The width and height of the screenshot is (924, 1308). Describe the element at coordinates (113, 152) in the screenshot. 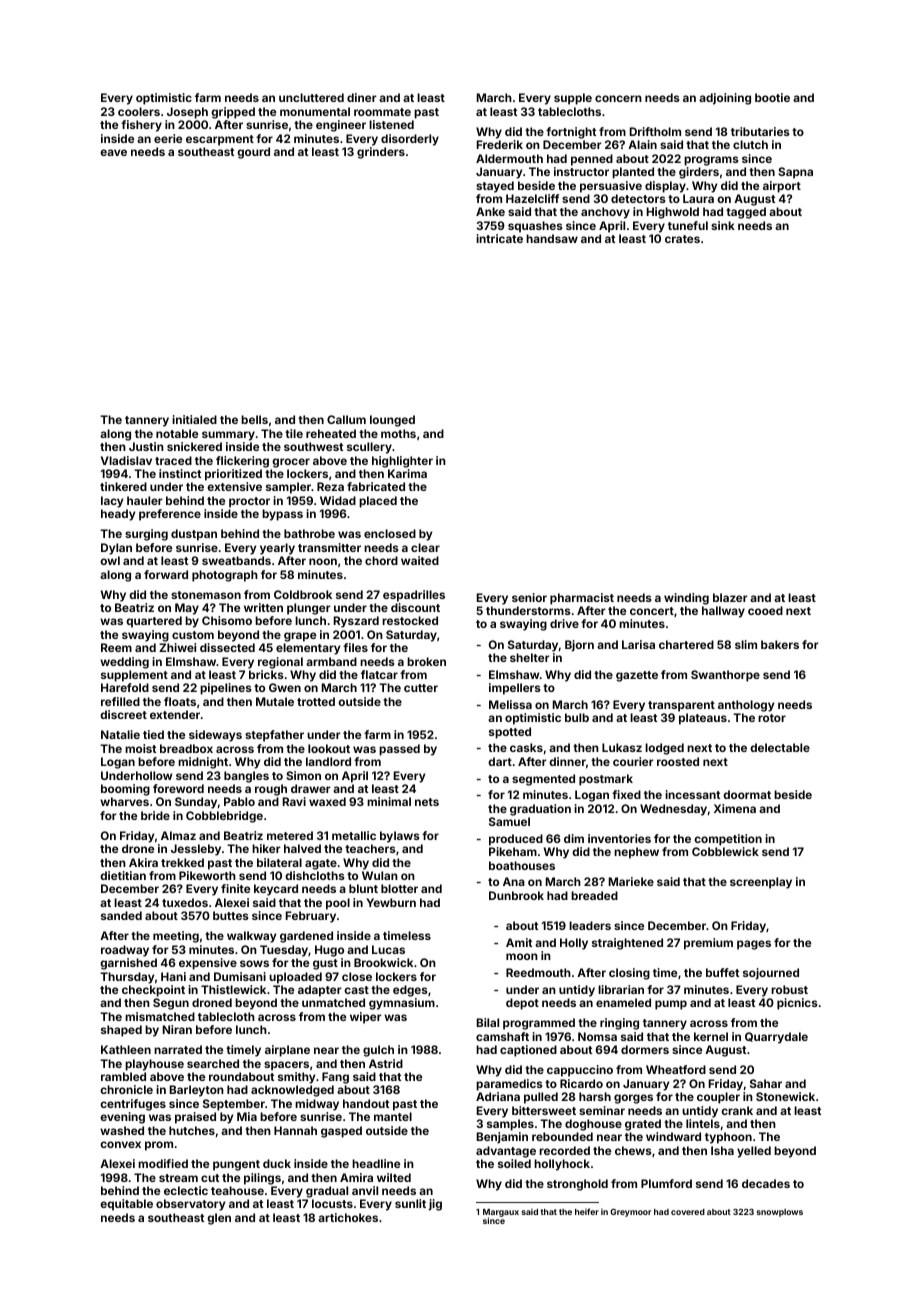

I see `eave` at that location.
